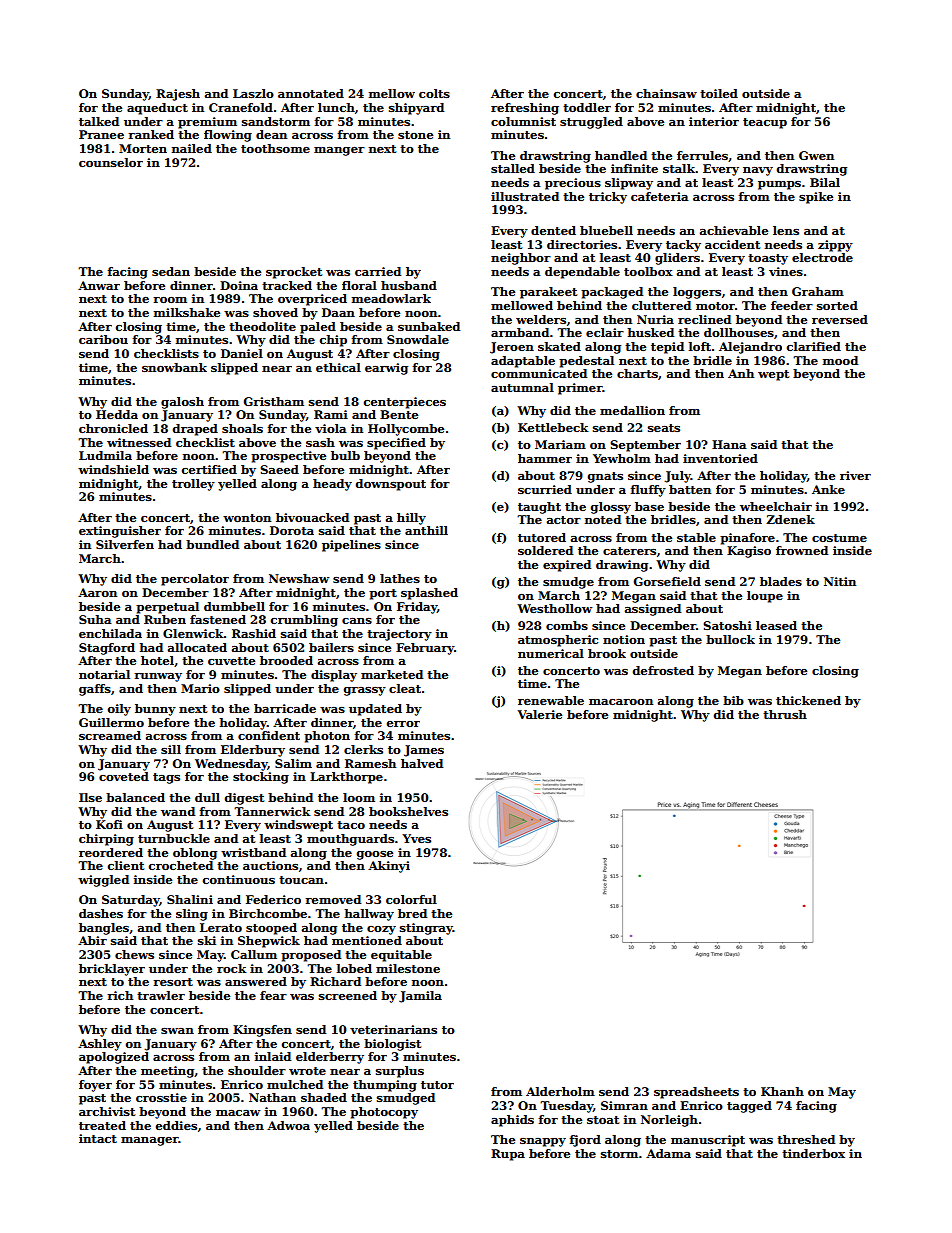 This document has height=1233, width=952. I want to click on heady, so click(332, 485).
